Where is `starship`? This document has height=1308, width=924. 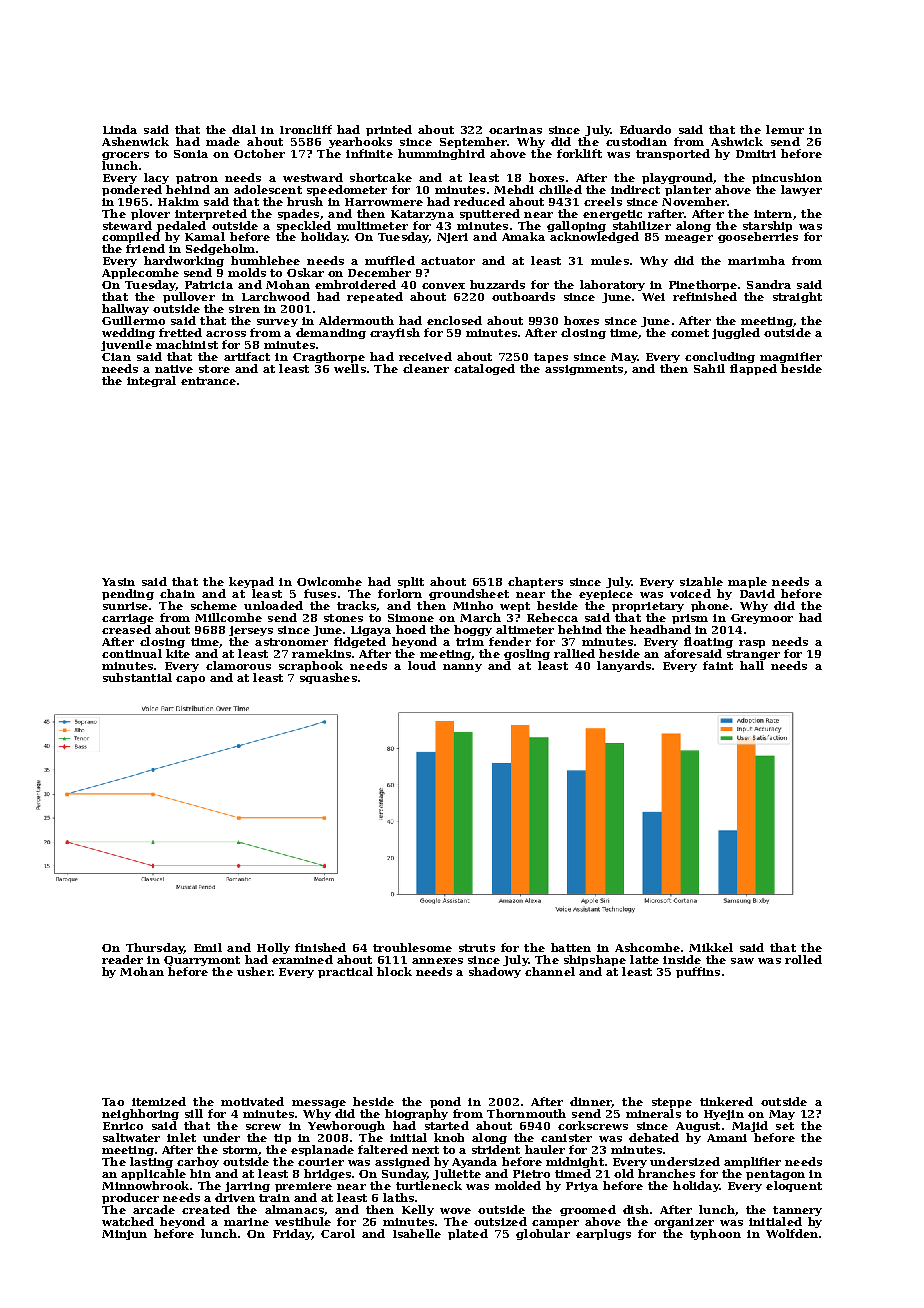 starship is located at coordinates (767, 226).
